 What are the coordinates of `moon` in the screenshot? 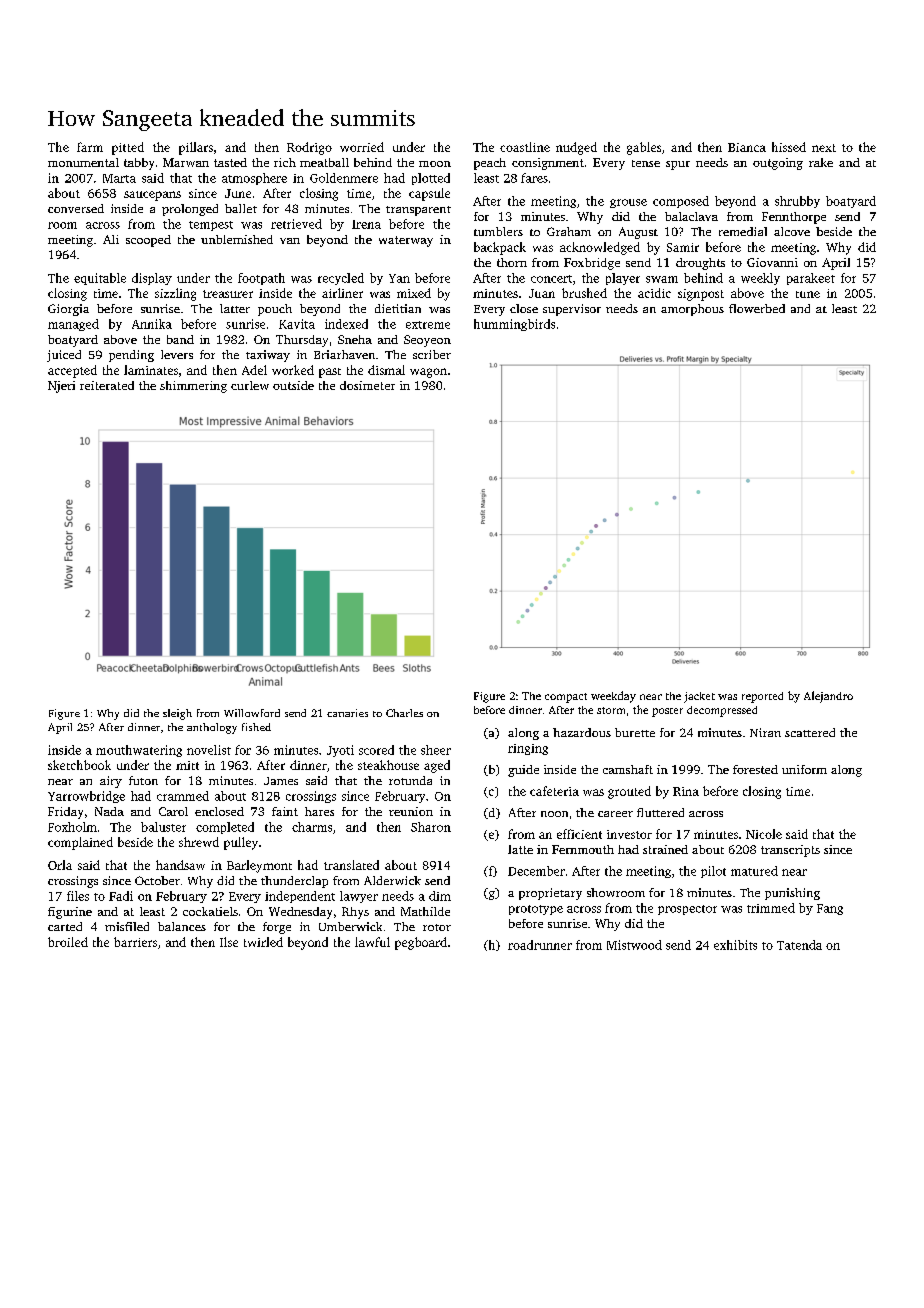 It's located at (435, 164).
